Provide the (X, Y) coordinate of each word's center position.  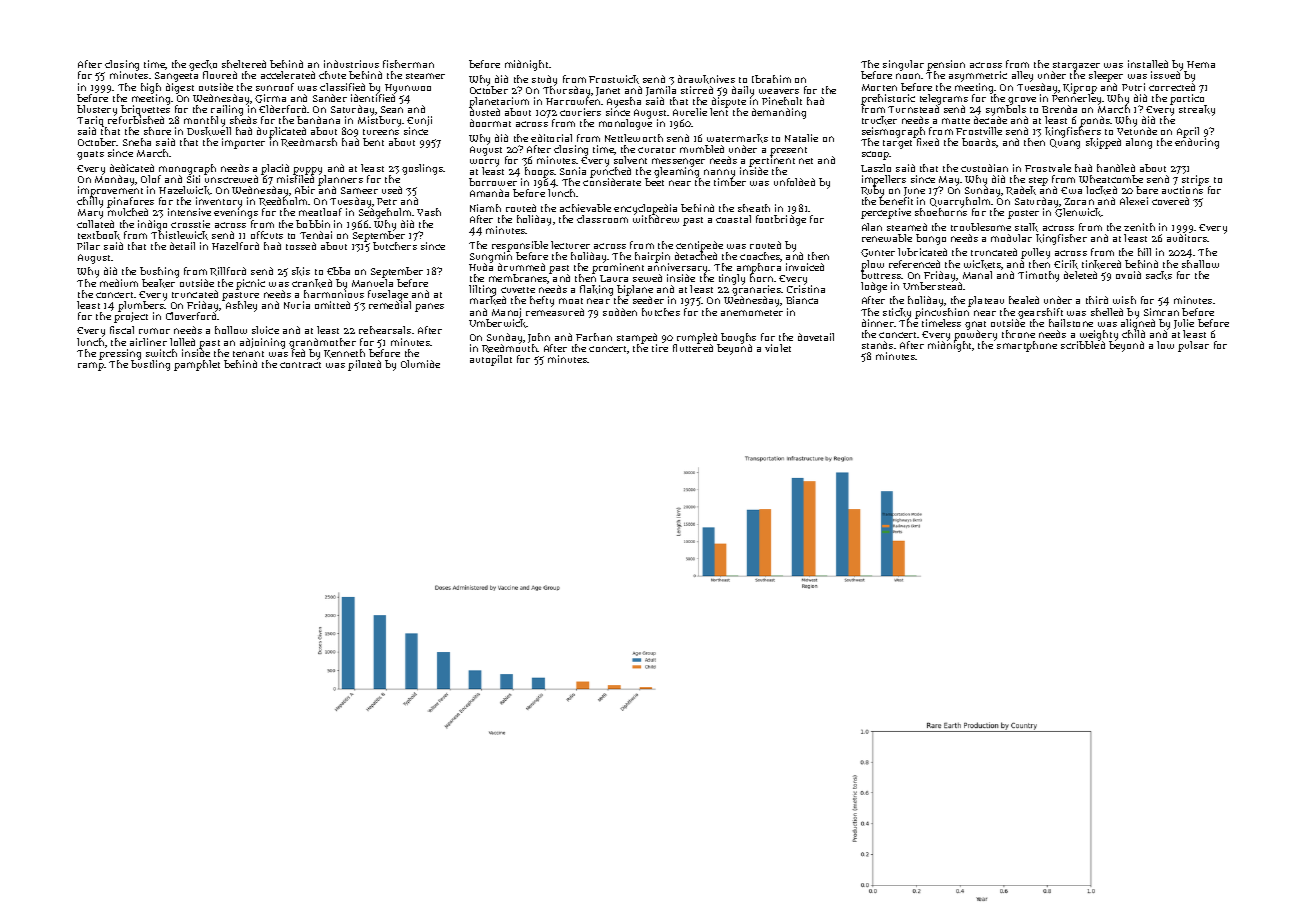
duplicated (281, 132)
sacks (1159, 275)
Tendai (316, 235)
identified (373, 98)
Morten (879, 87)
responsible (520, 246)
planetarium (499, 102)
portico (1187, 99)
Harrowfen (573, 101)
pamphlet (197, 365)
